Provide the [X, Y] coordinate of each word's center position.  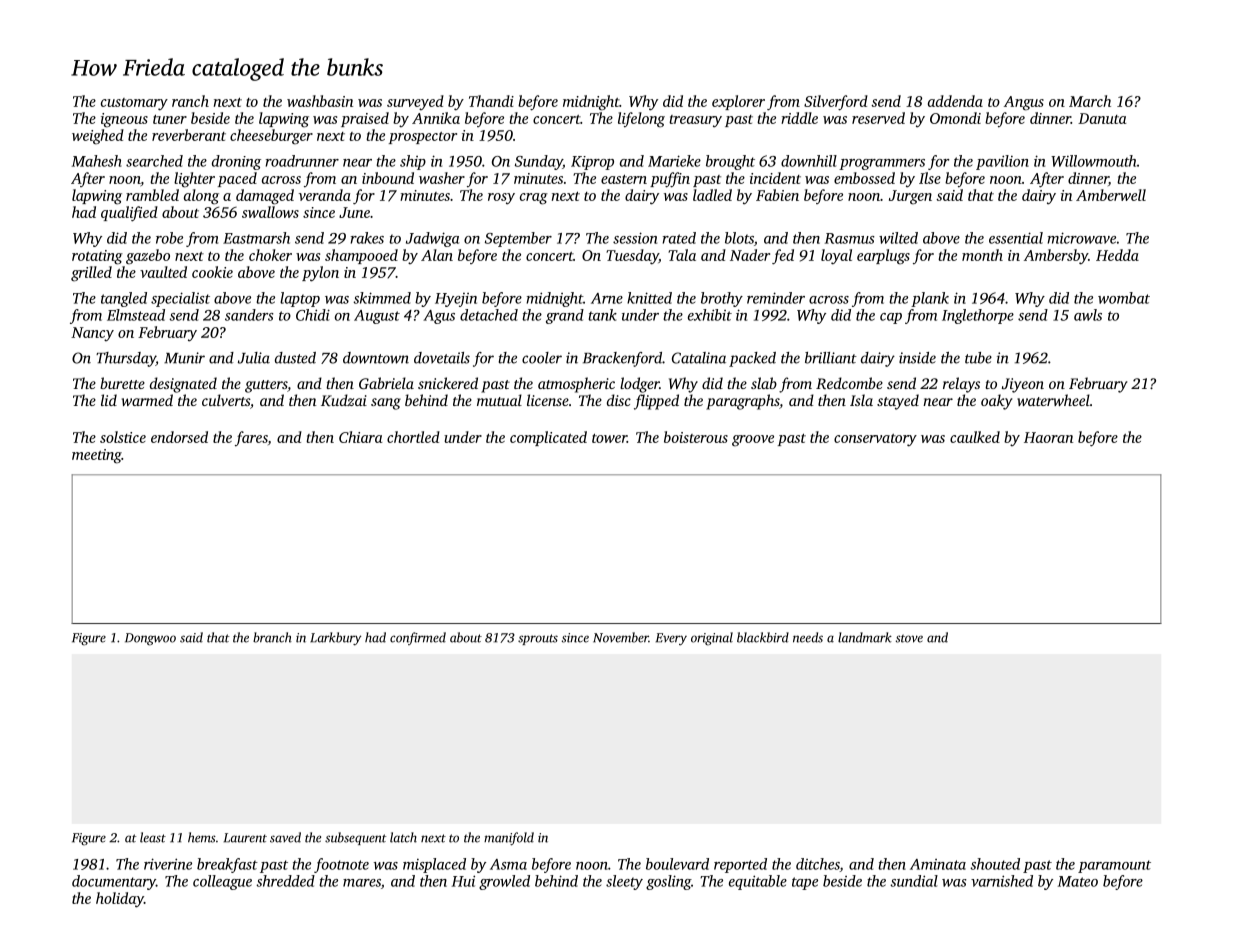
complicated [548, 438]
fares [251, 438]
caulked [975, 437]
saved [285, 837]
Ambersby [1056, 257]
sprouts [538, 639]
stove [909, 638]
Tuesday [632, 257]
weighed [98, 137]
